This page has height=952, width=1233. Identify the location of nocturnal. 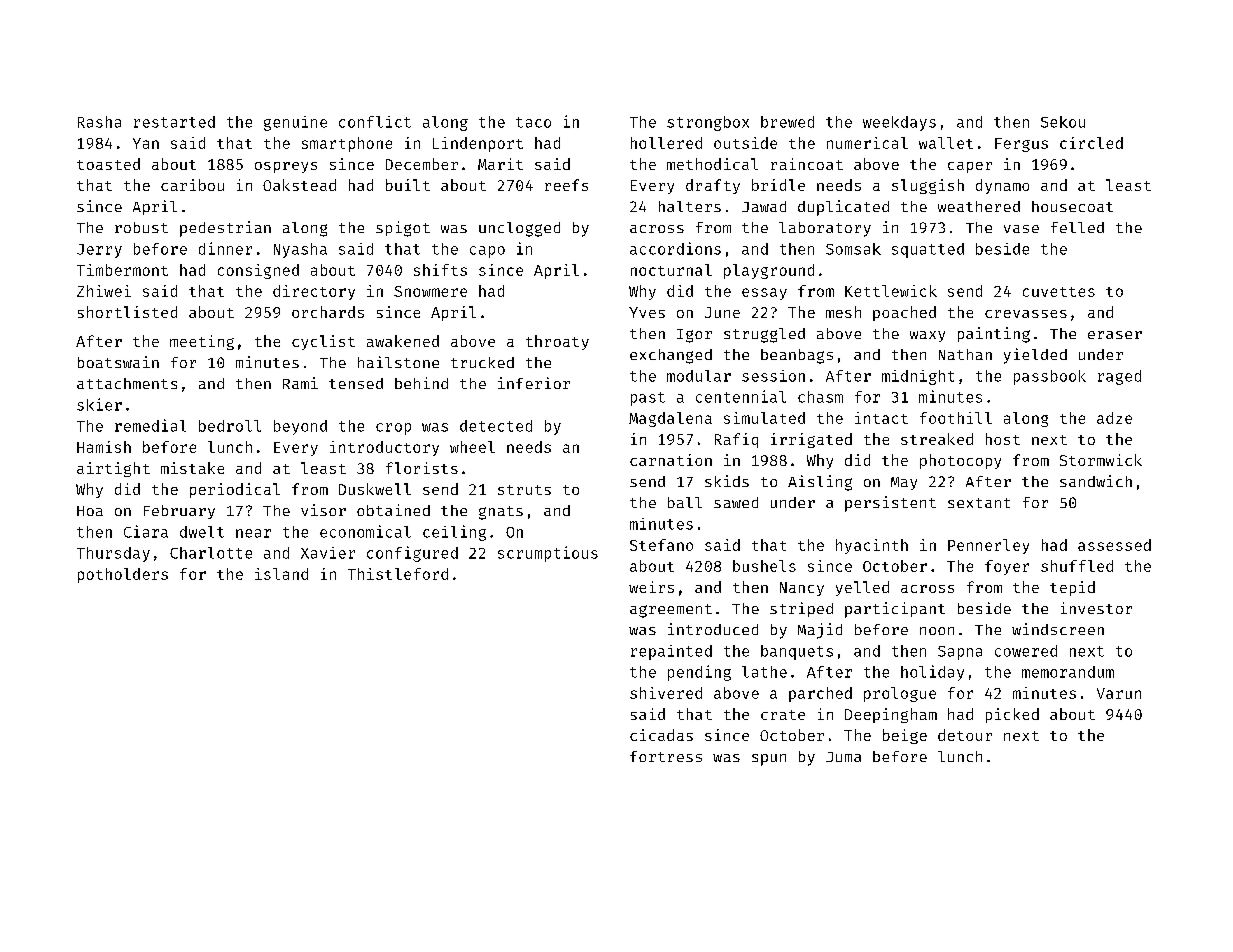
(671, 270).
